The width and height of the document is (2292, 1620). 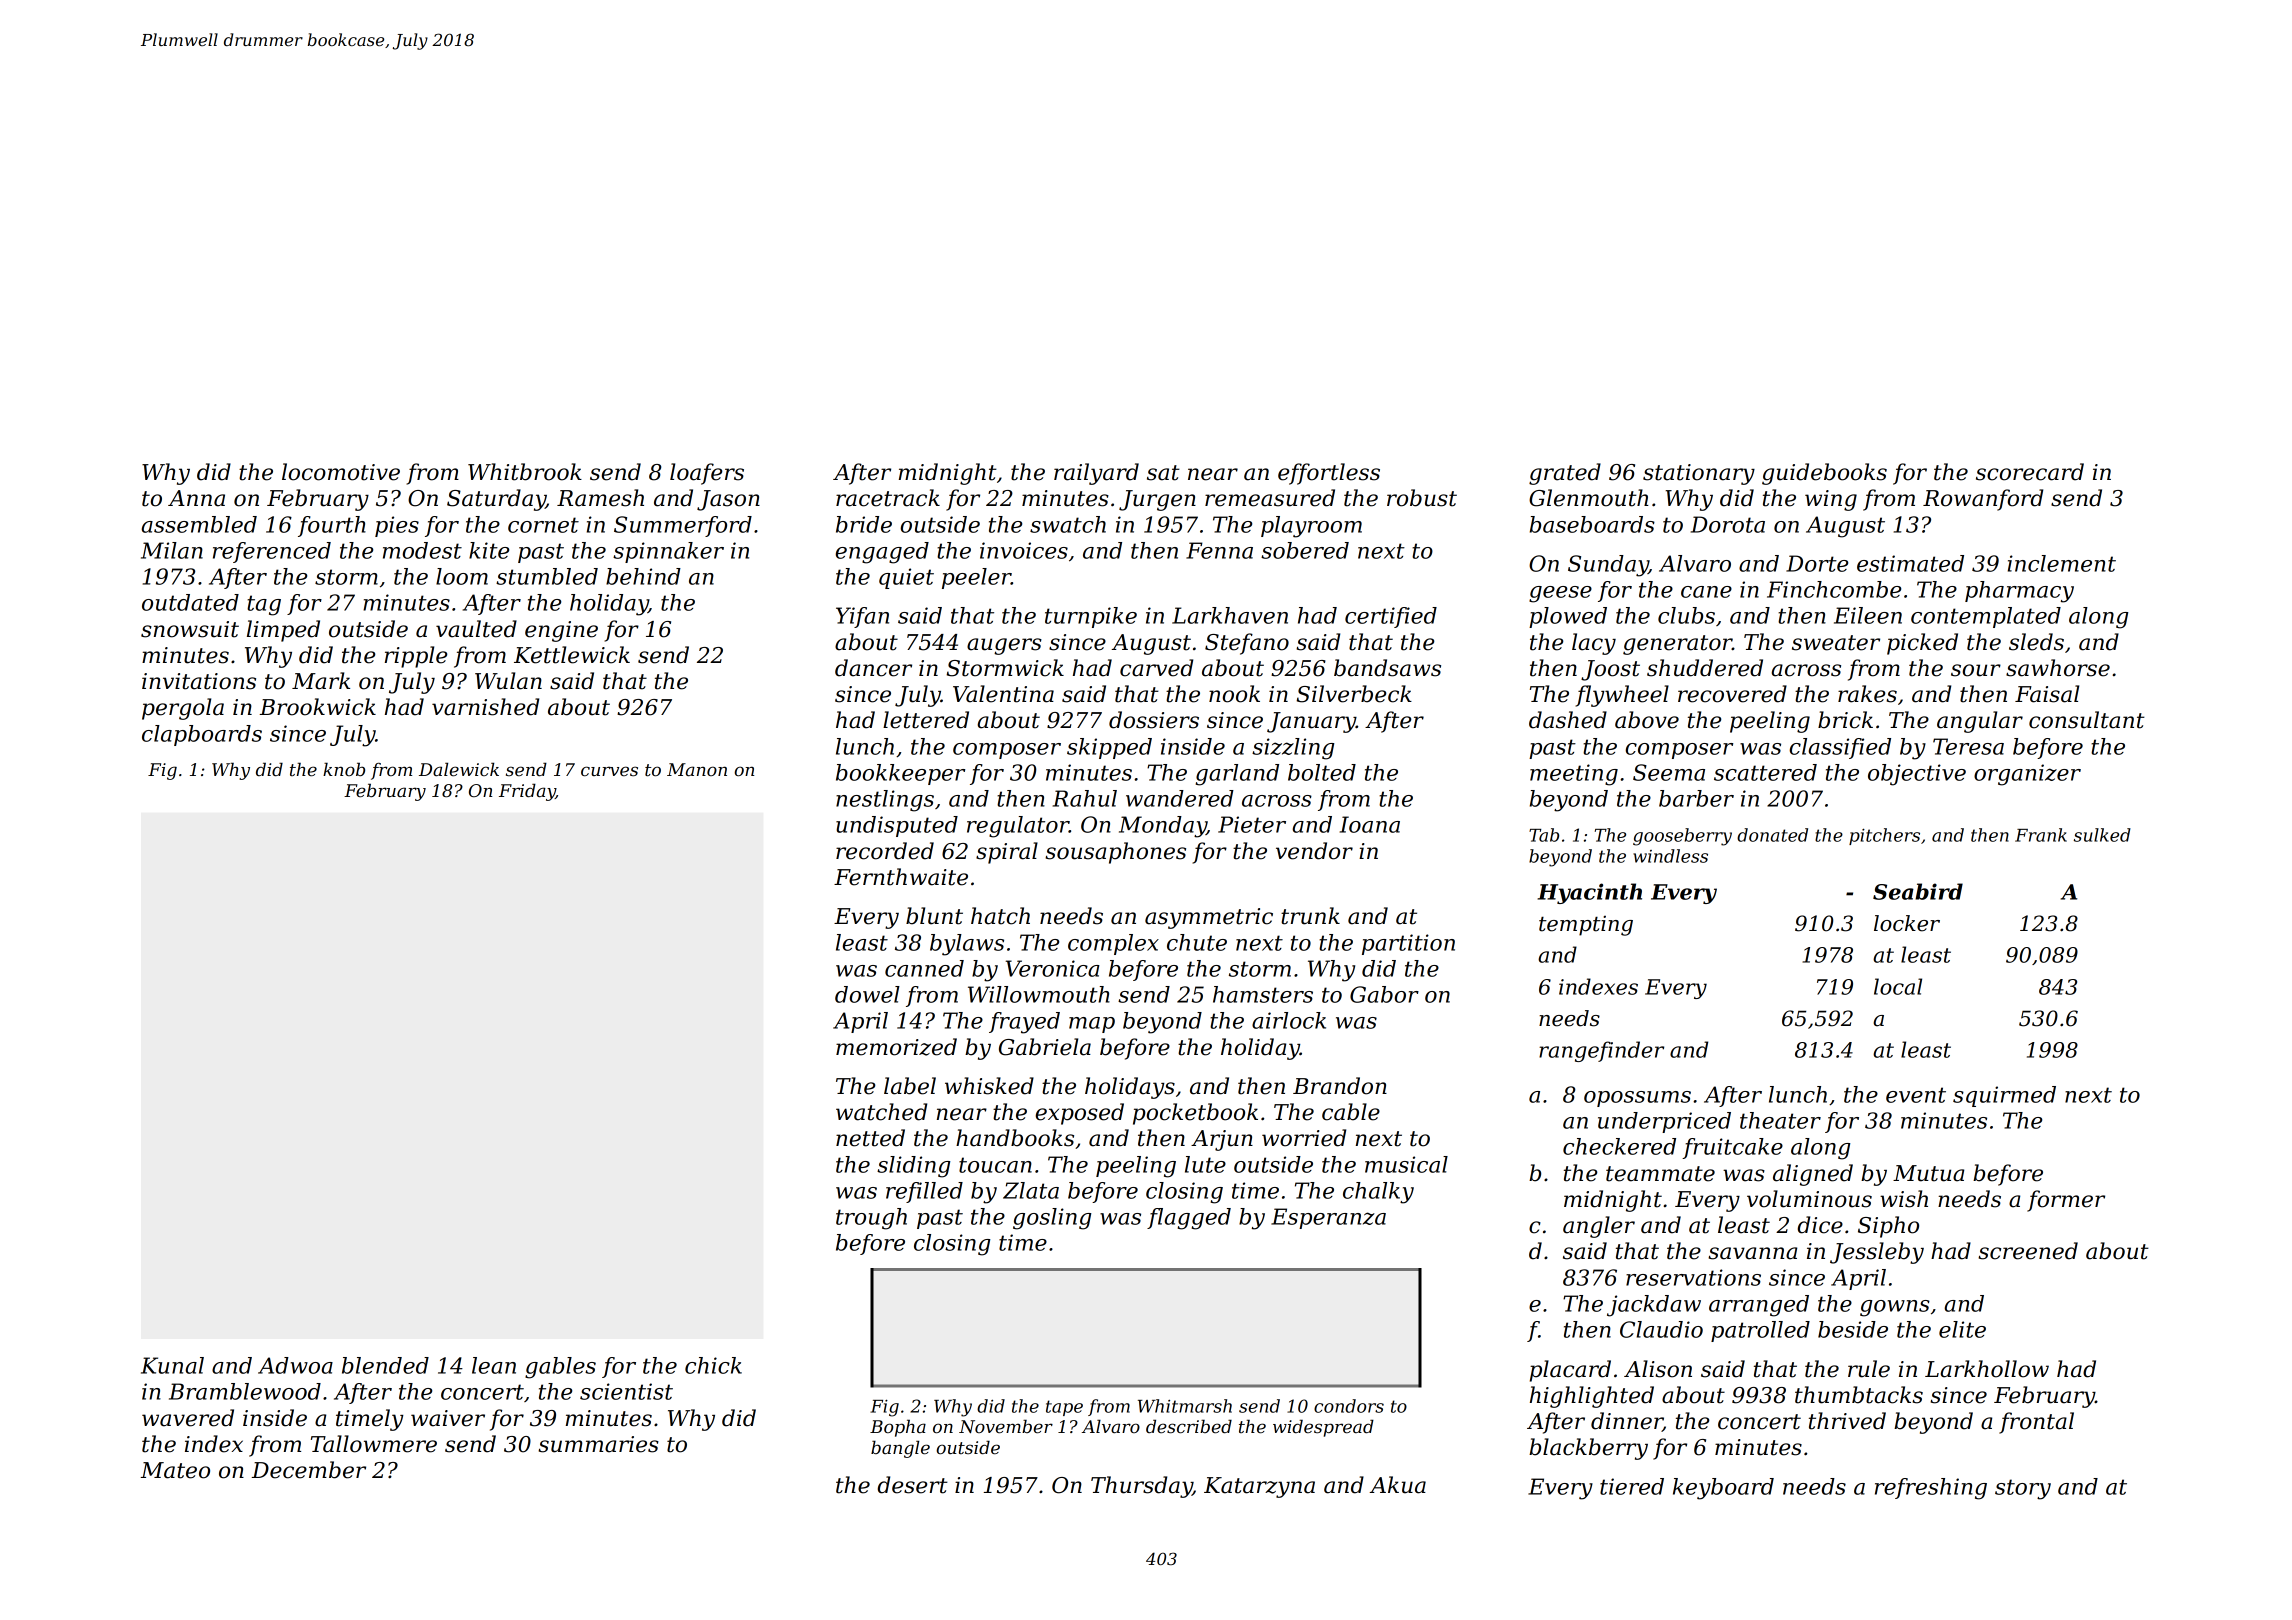 What do you see at coordinates (1185, 1406) in the document?
I see `Whitmarsh` at bounding box center [1185, 1406].
